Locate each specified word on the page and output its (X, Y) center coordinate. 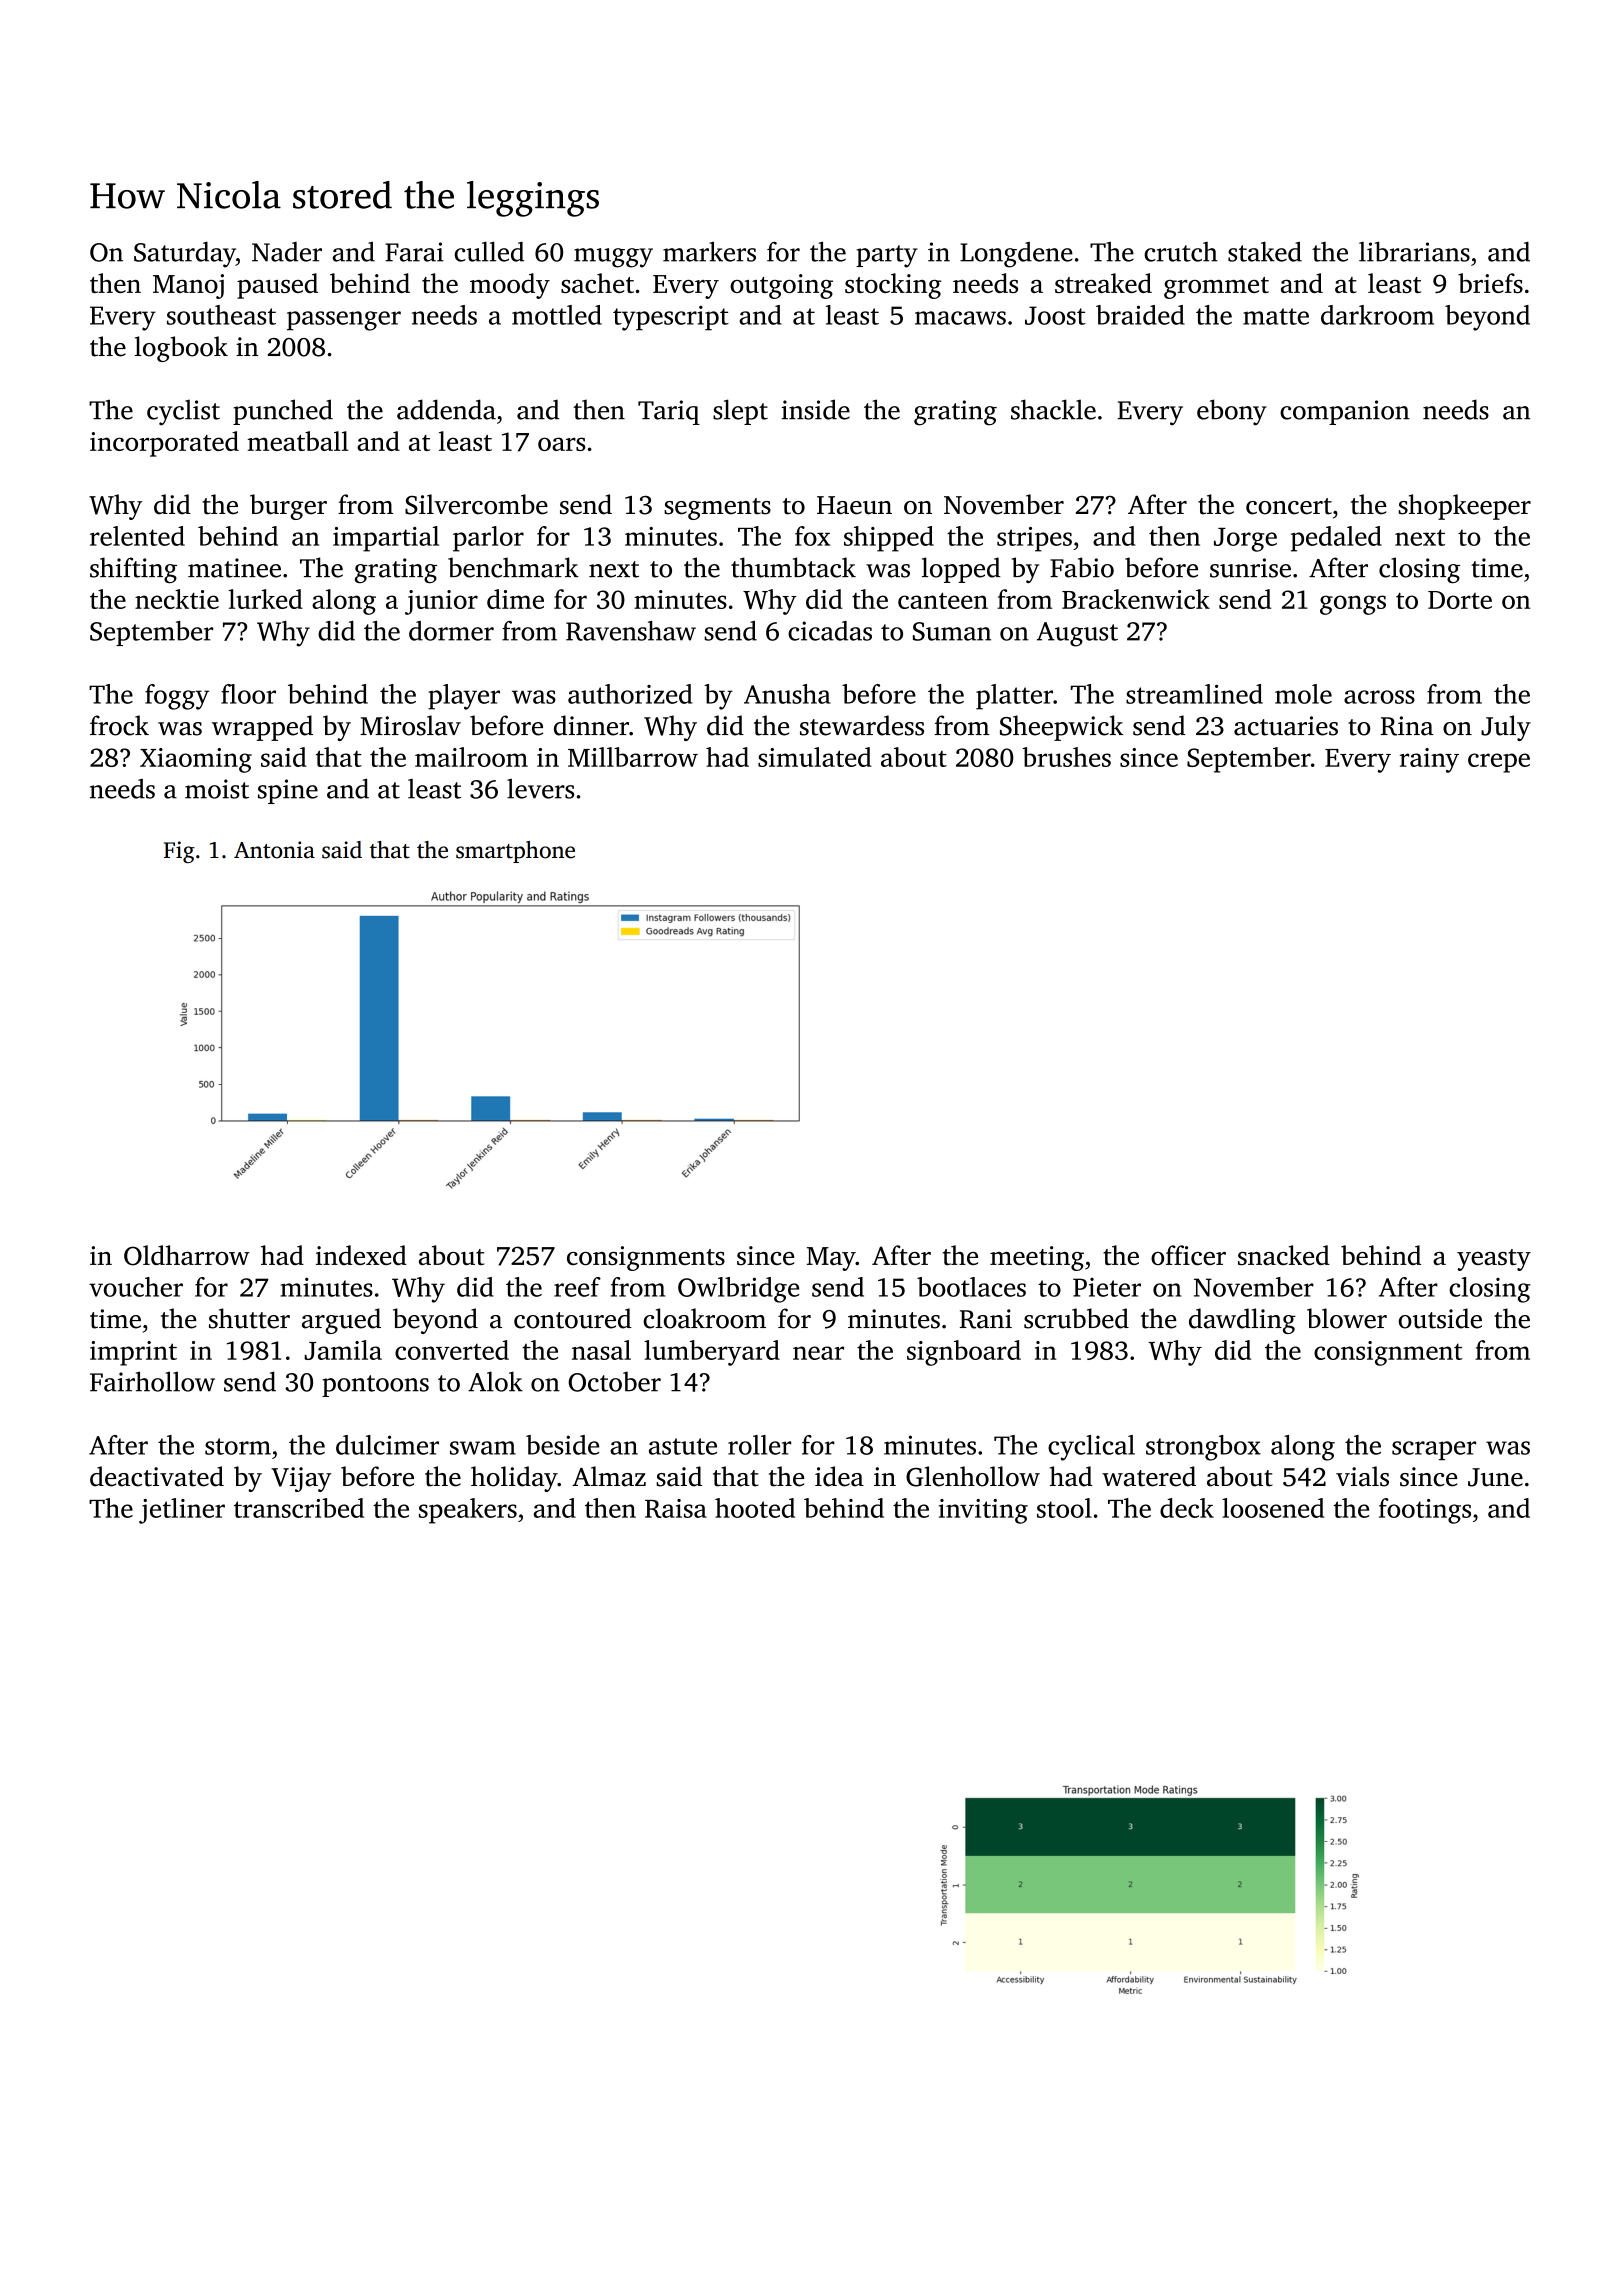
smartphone (515, 852)
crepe (1499, 763)
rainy (1429, 760)
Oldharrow (187, 1255)
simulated (815, 757)
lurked (266, 599)
